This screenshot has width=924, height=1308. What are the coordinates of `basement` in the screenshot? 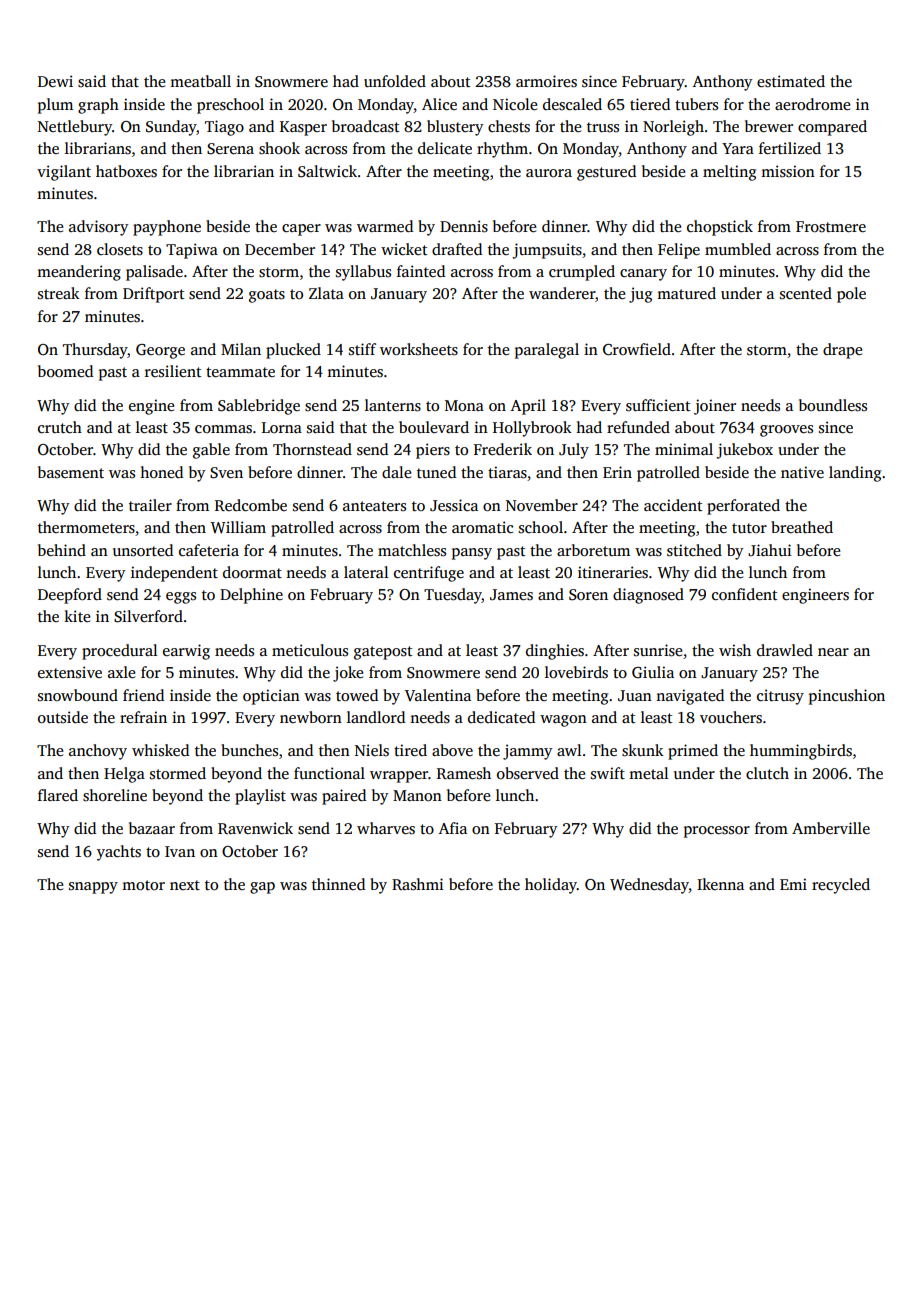 It's located at (71, 472).
